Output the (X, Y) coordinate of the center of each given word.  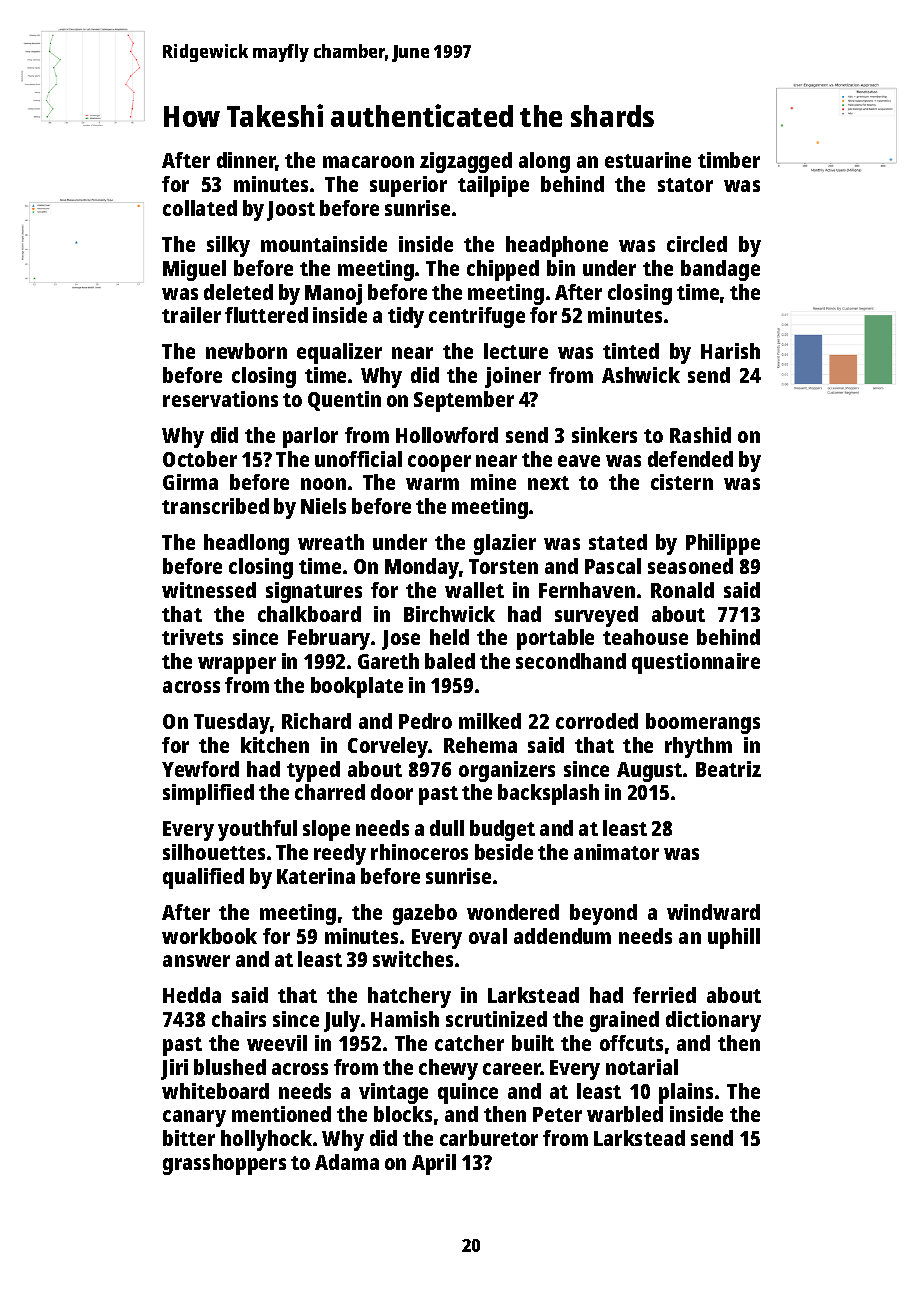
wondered (513, 912)
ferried (664, 995)
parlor (310, 437)
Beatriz (728, 769)
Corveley (388, 747)
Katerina (316, 876)
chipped (503, 270)
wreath (331, 542)
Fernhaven (587, 590)
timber (729, 160)
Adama (347, 1162)
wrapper (237, 665)
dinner (246, 161)
